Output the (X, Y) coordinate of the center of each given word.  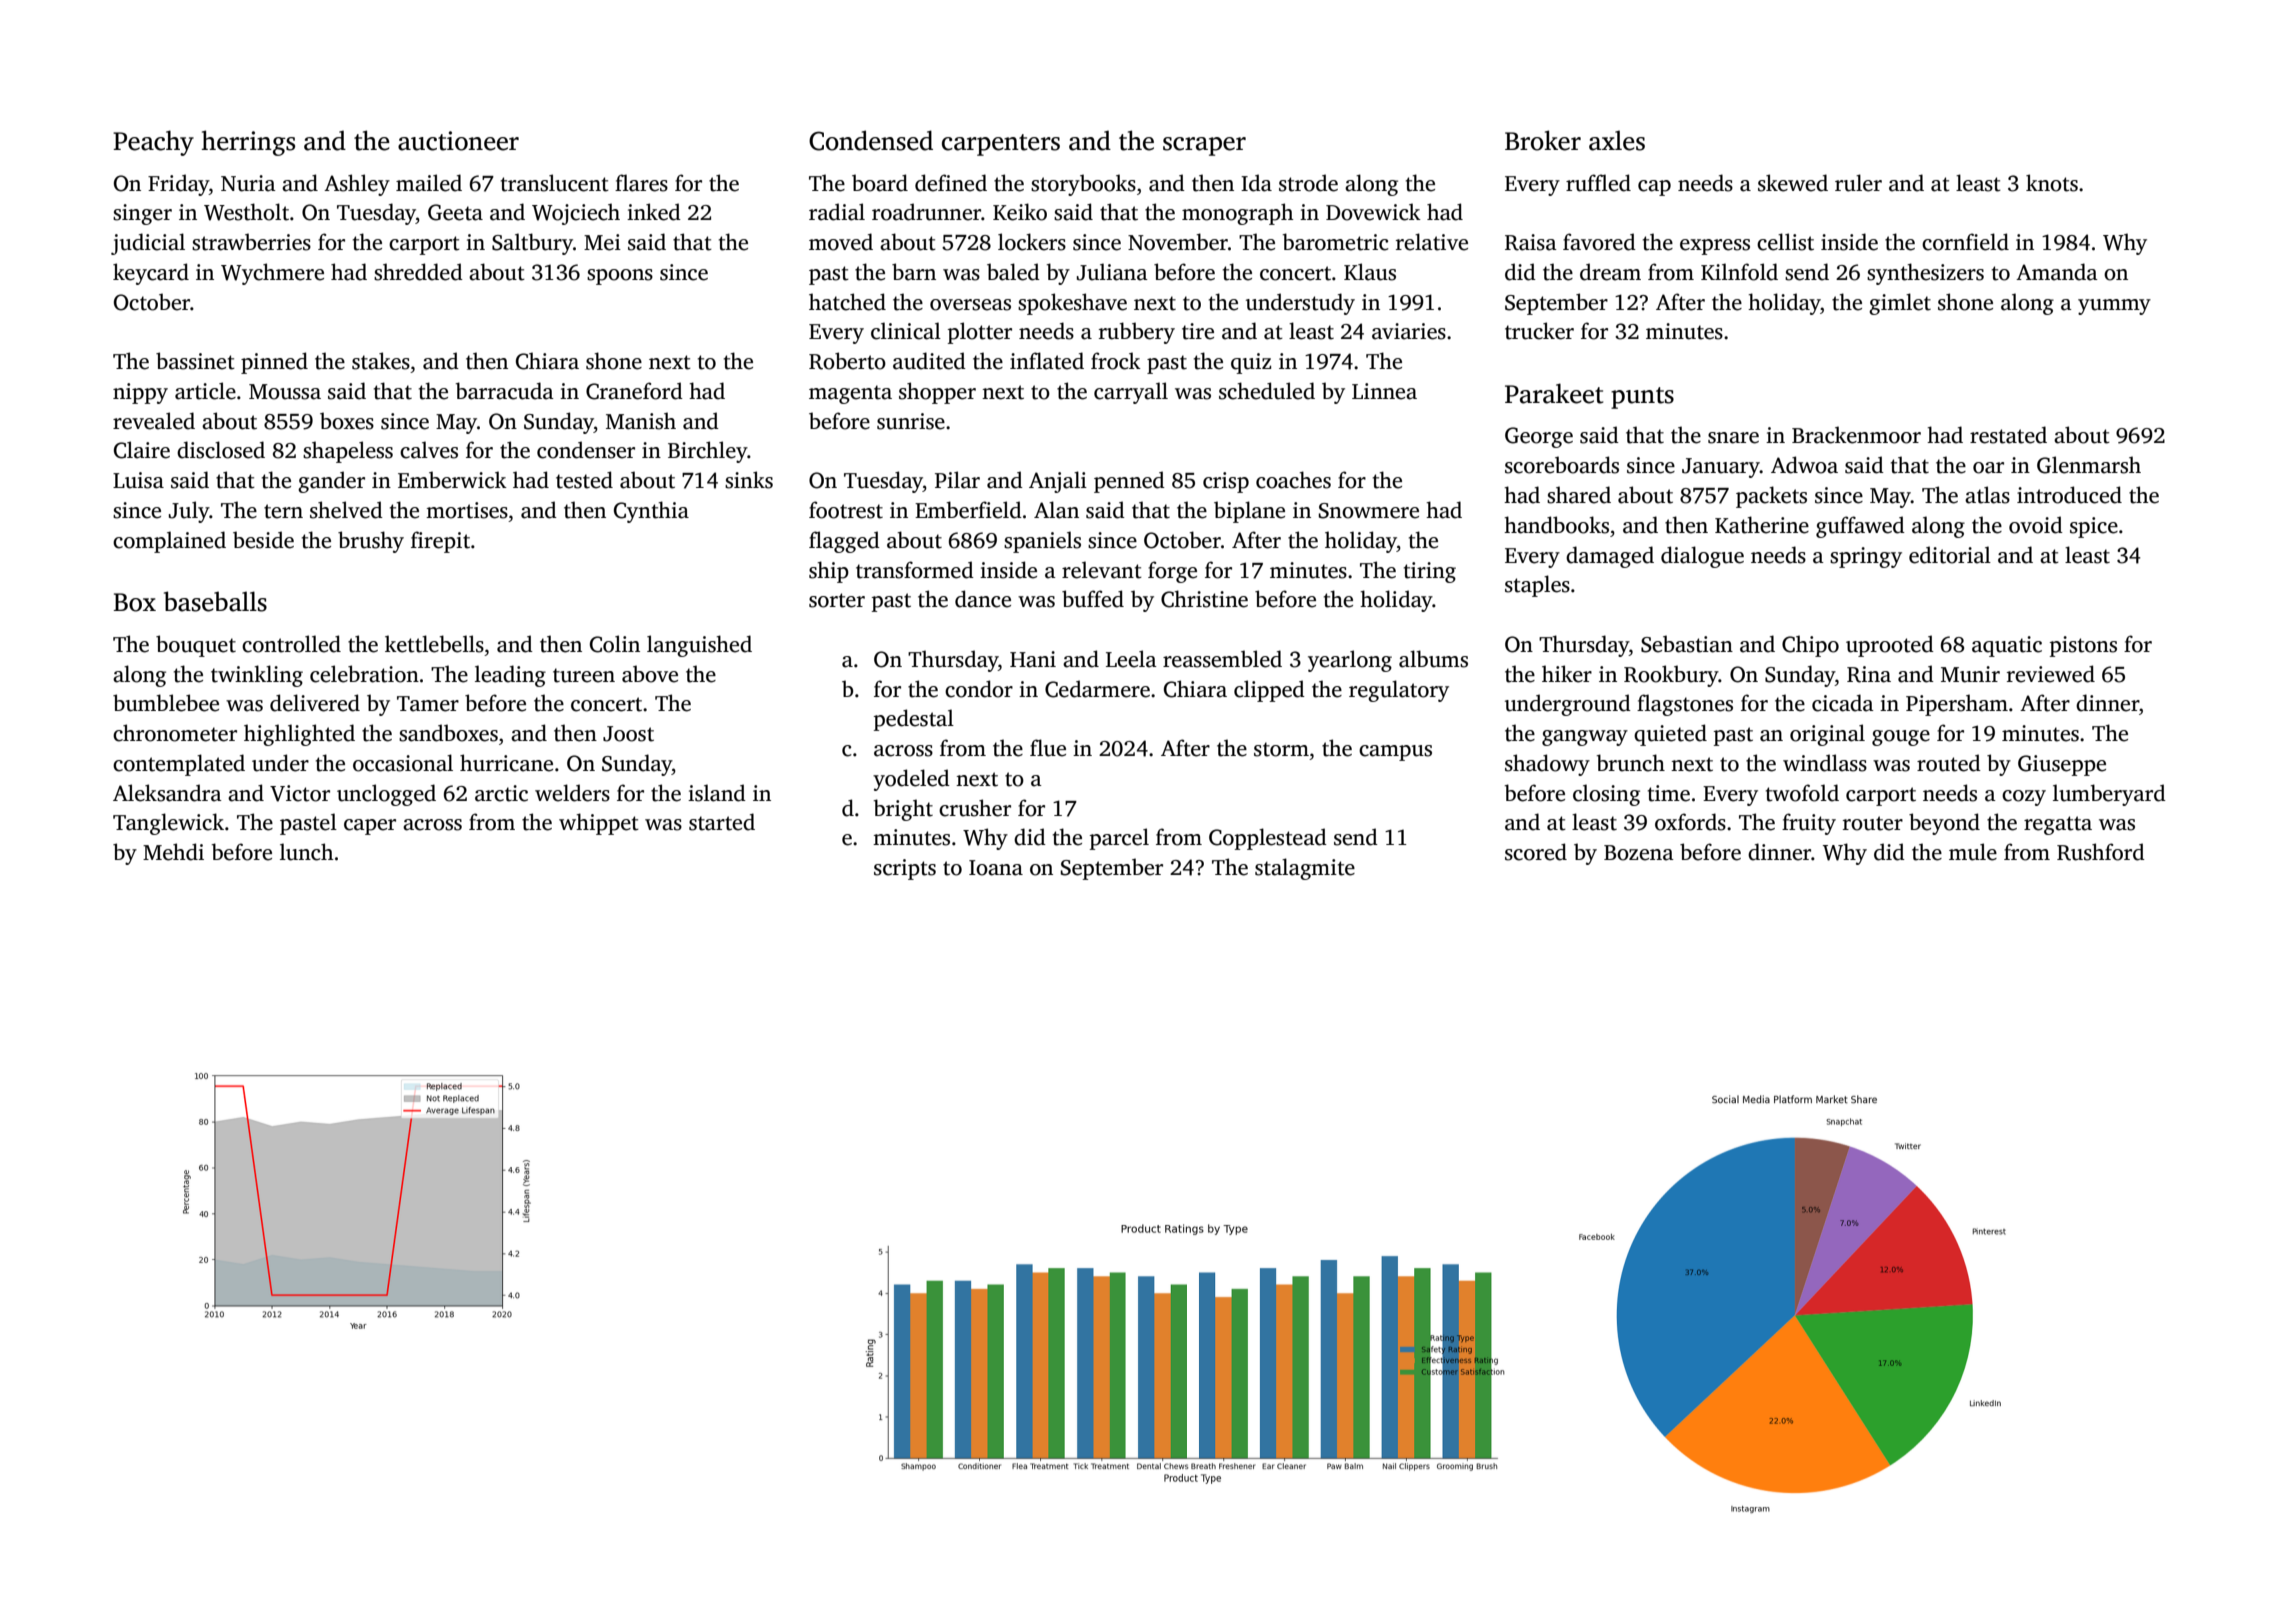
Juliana (1112, 272)
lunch (306, 852)
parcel (1119, 839)
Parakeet (1554, 393)
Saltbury (532, 244)
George (1539, 437)
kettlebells (434, 644)
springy (1866, 557)
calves (429, 450)
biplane (1249, 512)
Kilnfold (1739, 272)
